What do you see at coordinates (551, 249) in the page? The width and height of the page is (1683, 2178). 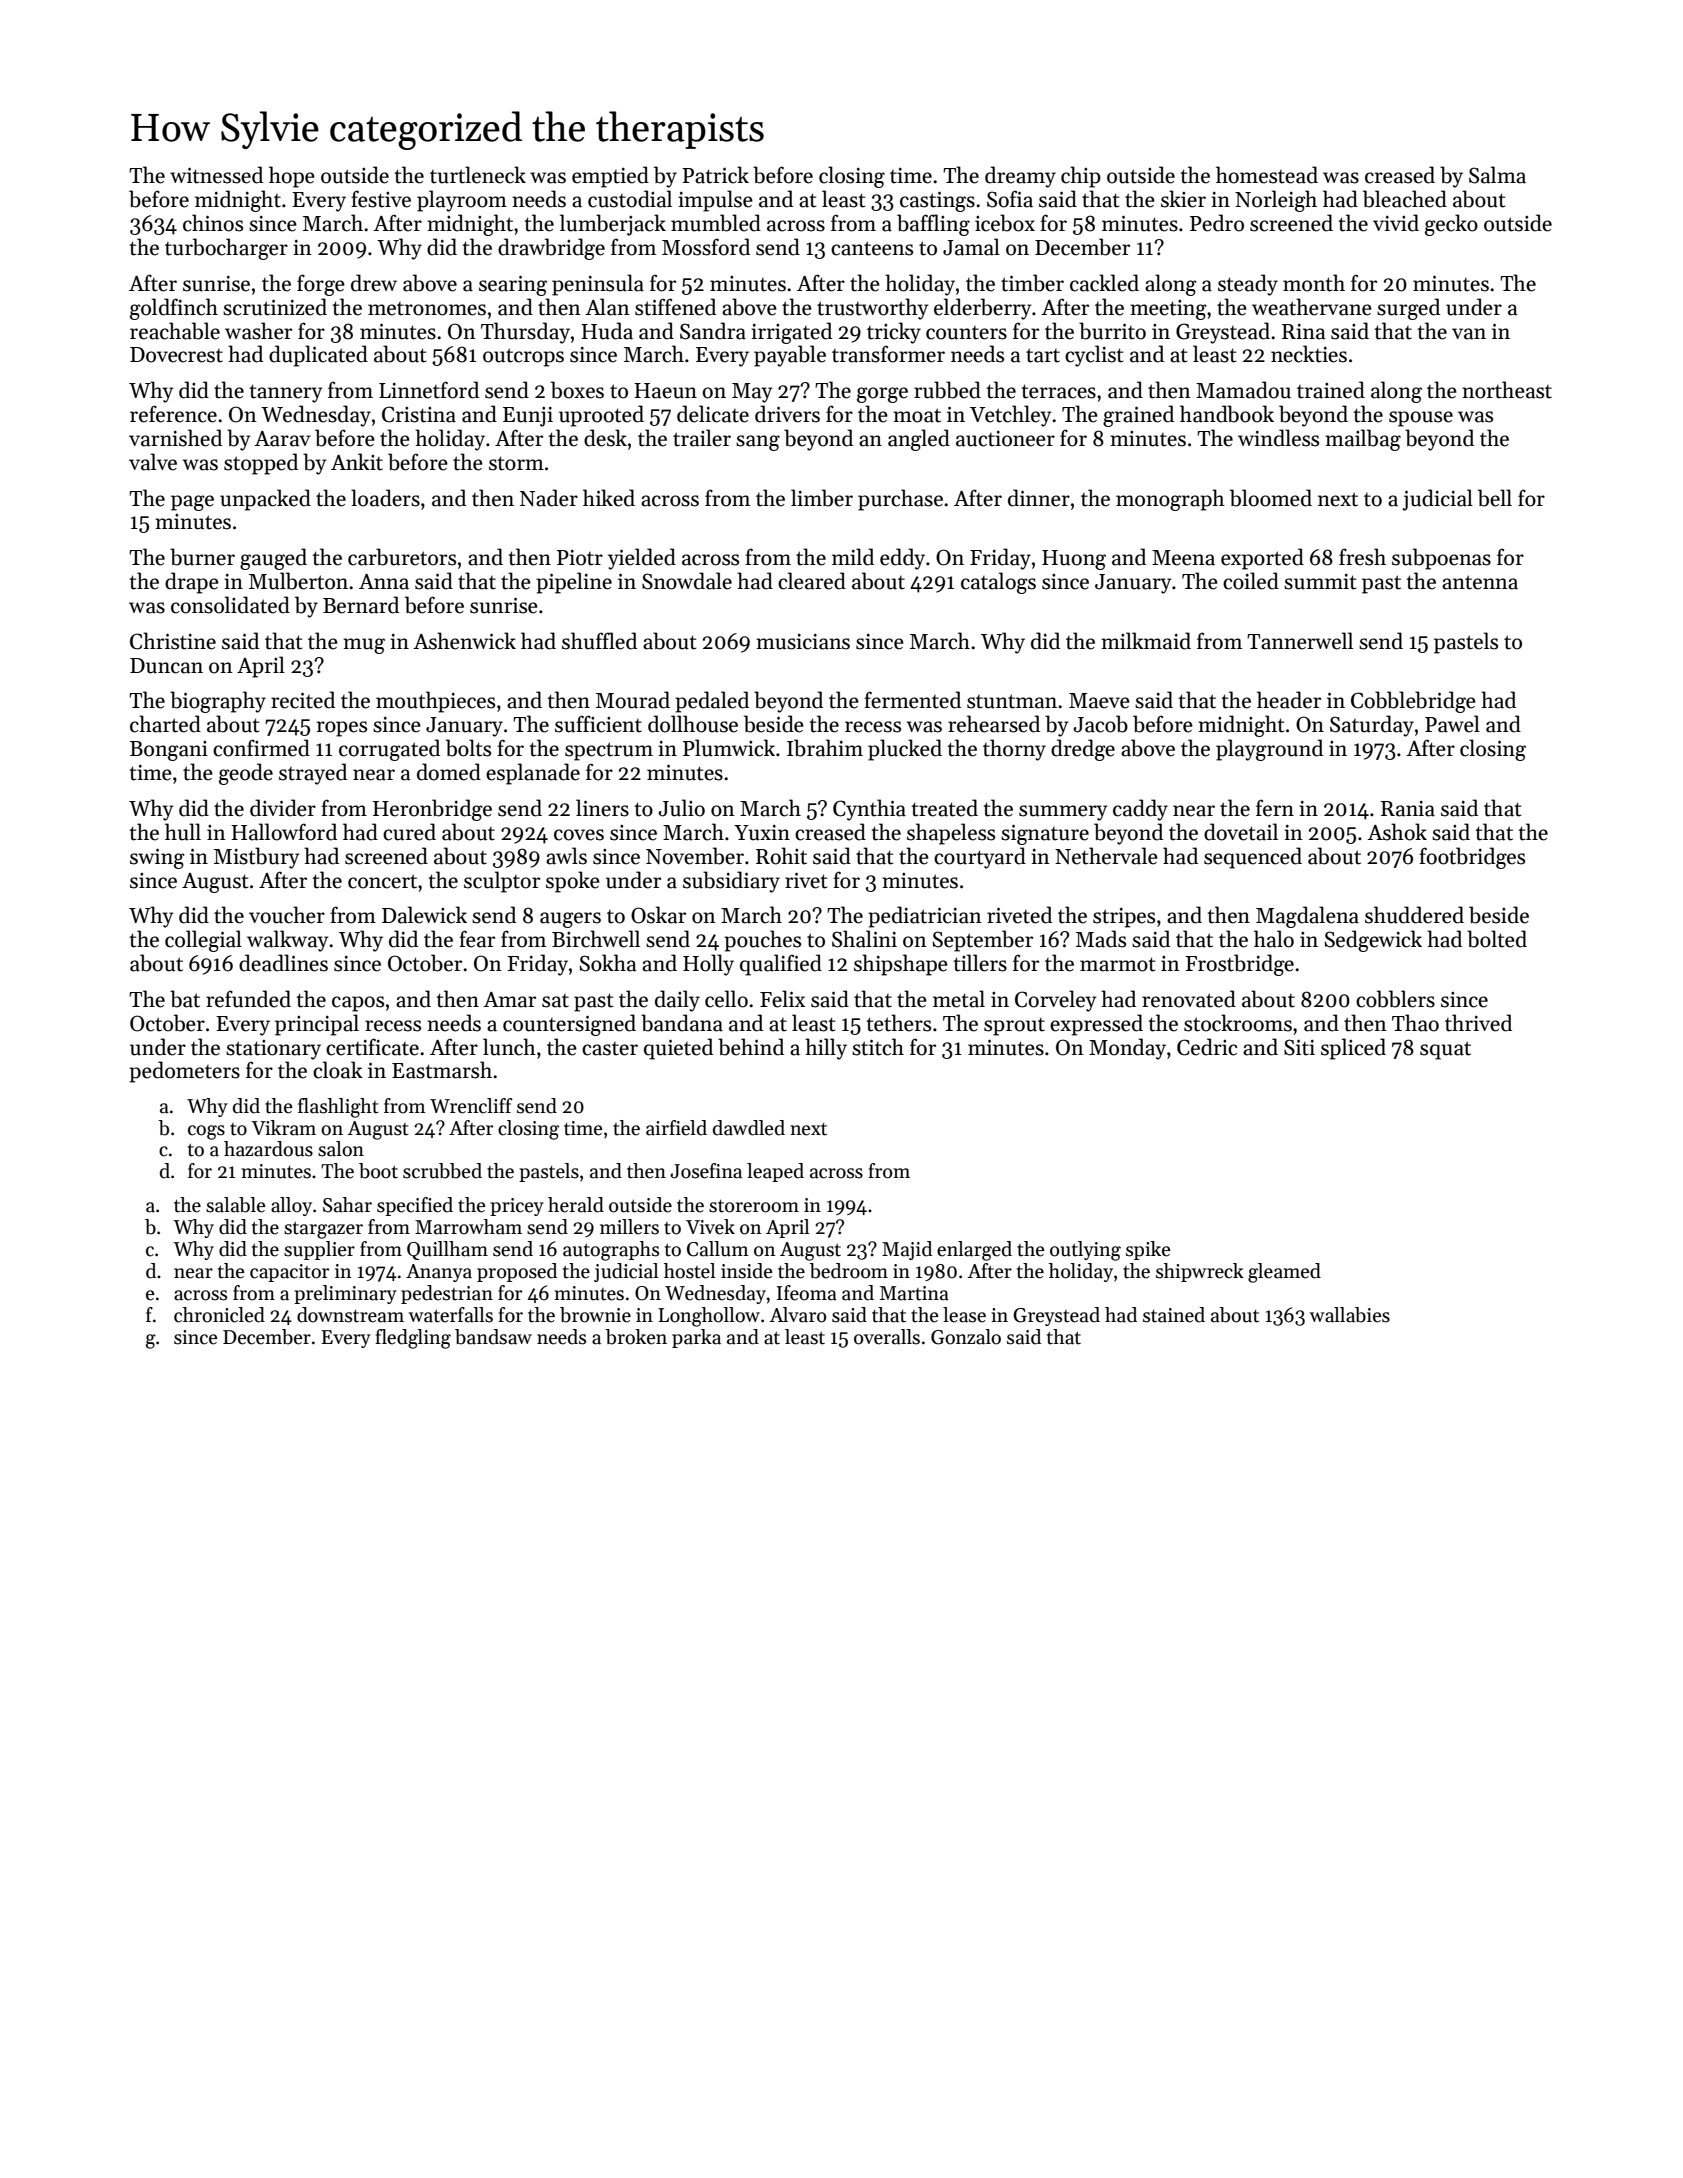 I see `drawbridge` at bounding box center [551, 249].
